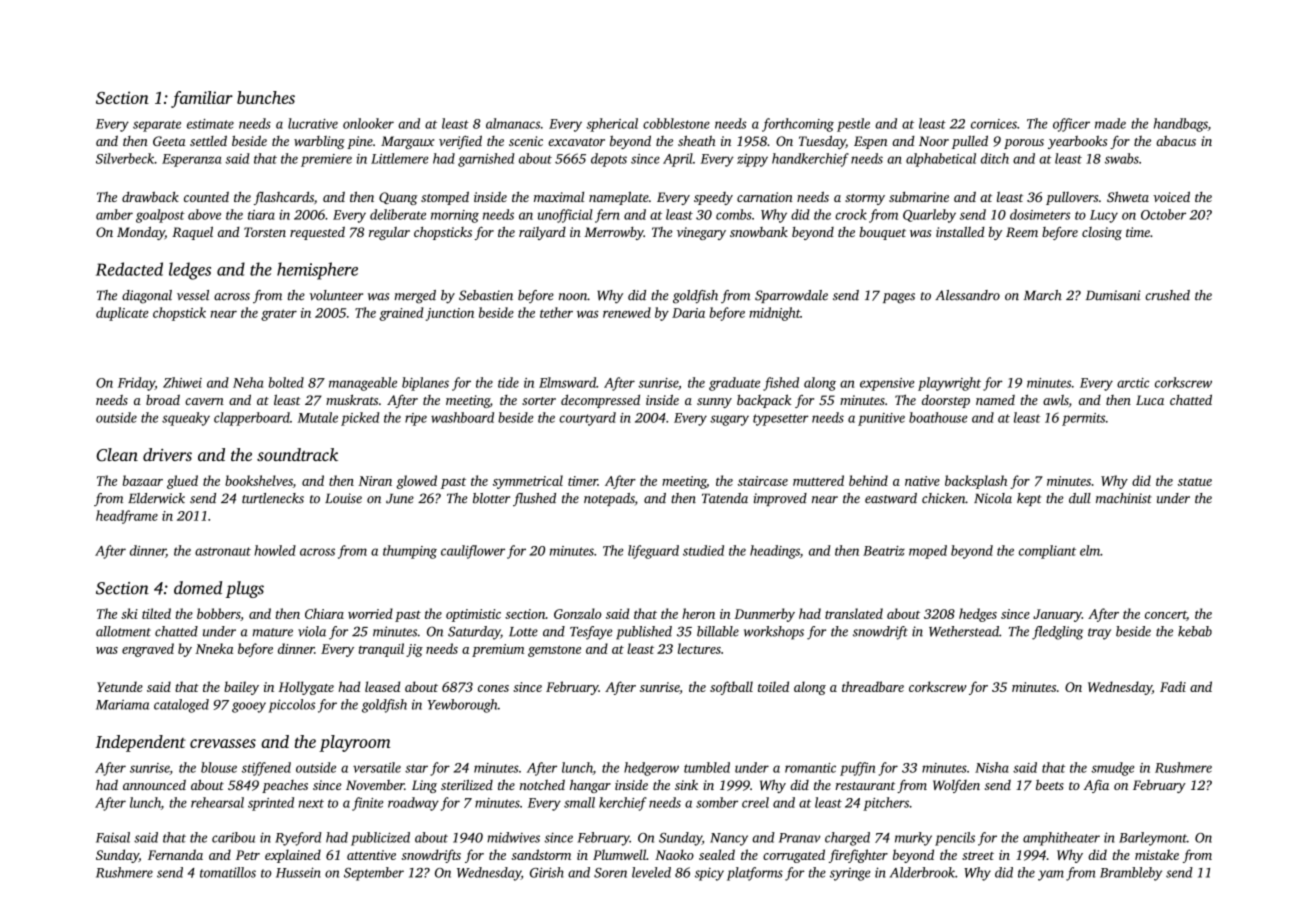 This document has width=1308, height=924. What do you see at coordinates (129, 269) in the document?
I see `Redacted` at bounding box center [129, 269].
